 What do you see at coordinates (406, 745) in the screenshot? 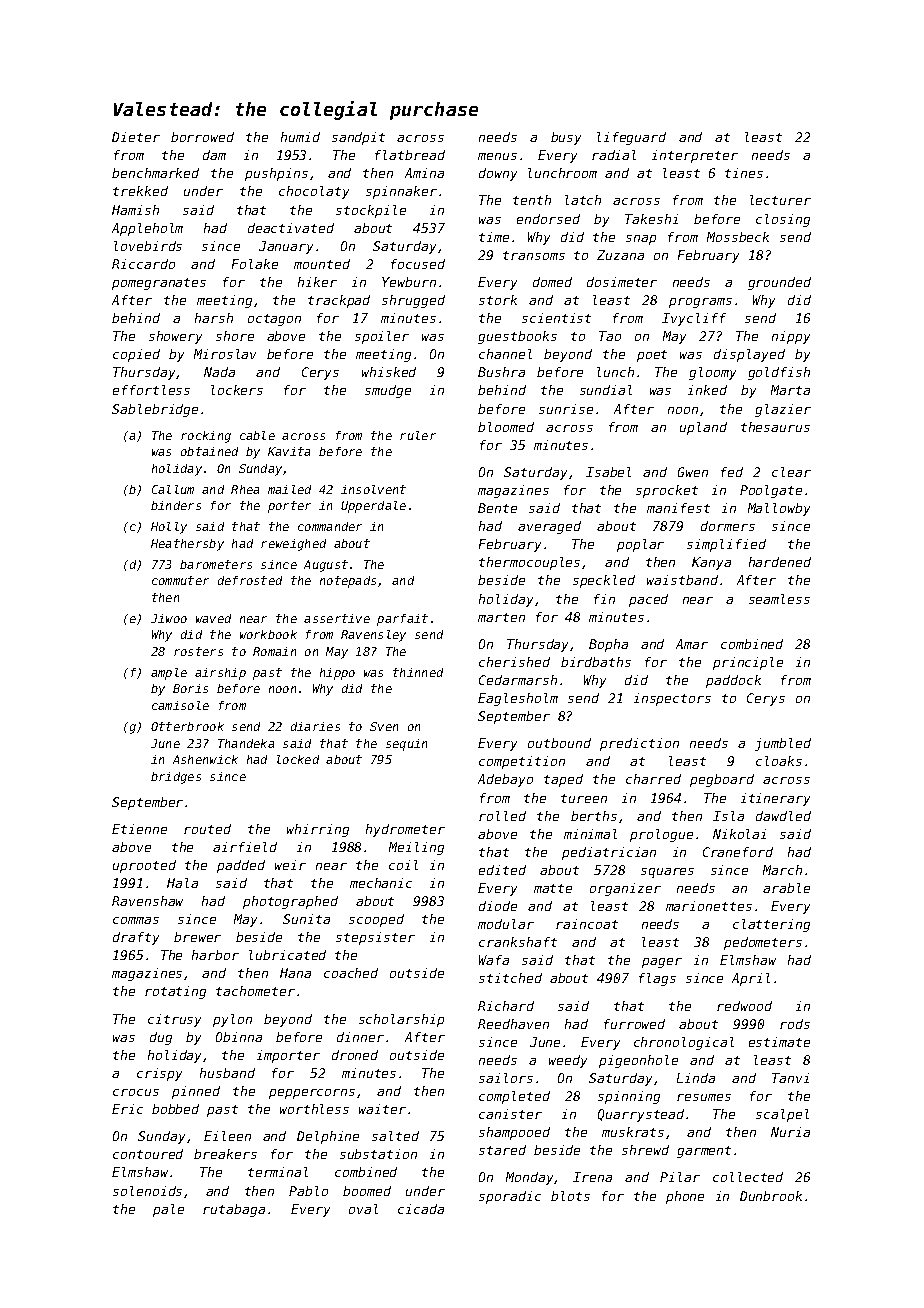
I see `sequin` at bounding box center [406, 745].
